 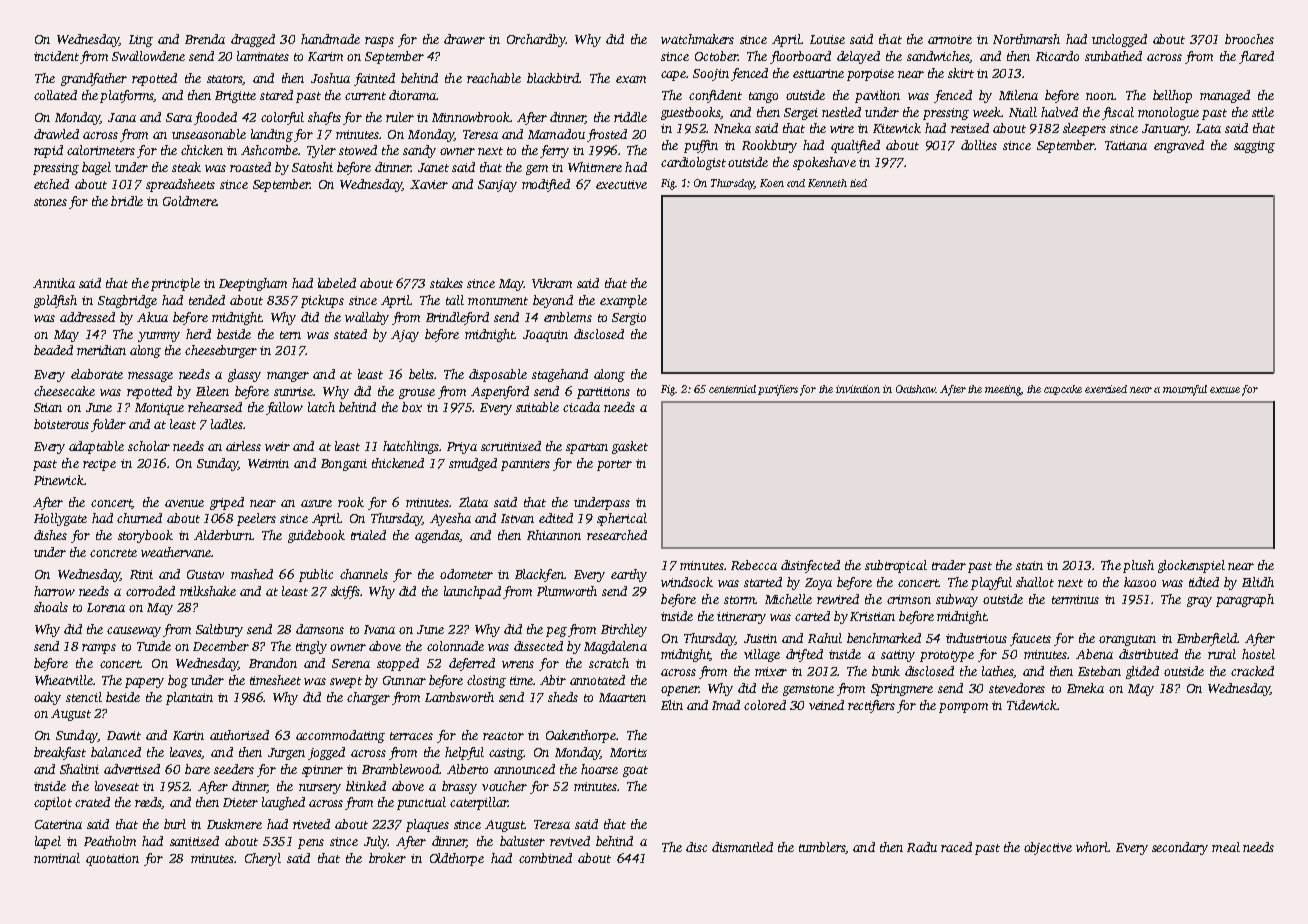 What do you see at coordinates (763, 97) in the screenshot?
I see `tango` at bounding box center [763, 97].
